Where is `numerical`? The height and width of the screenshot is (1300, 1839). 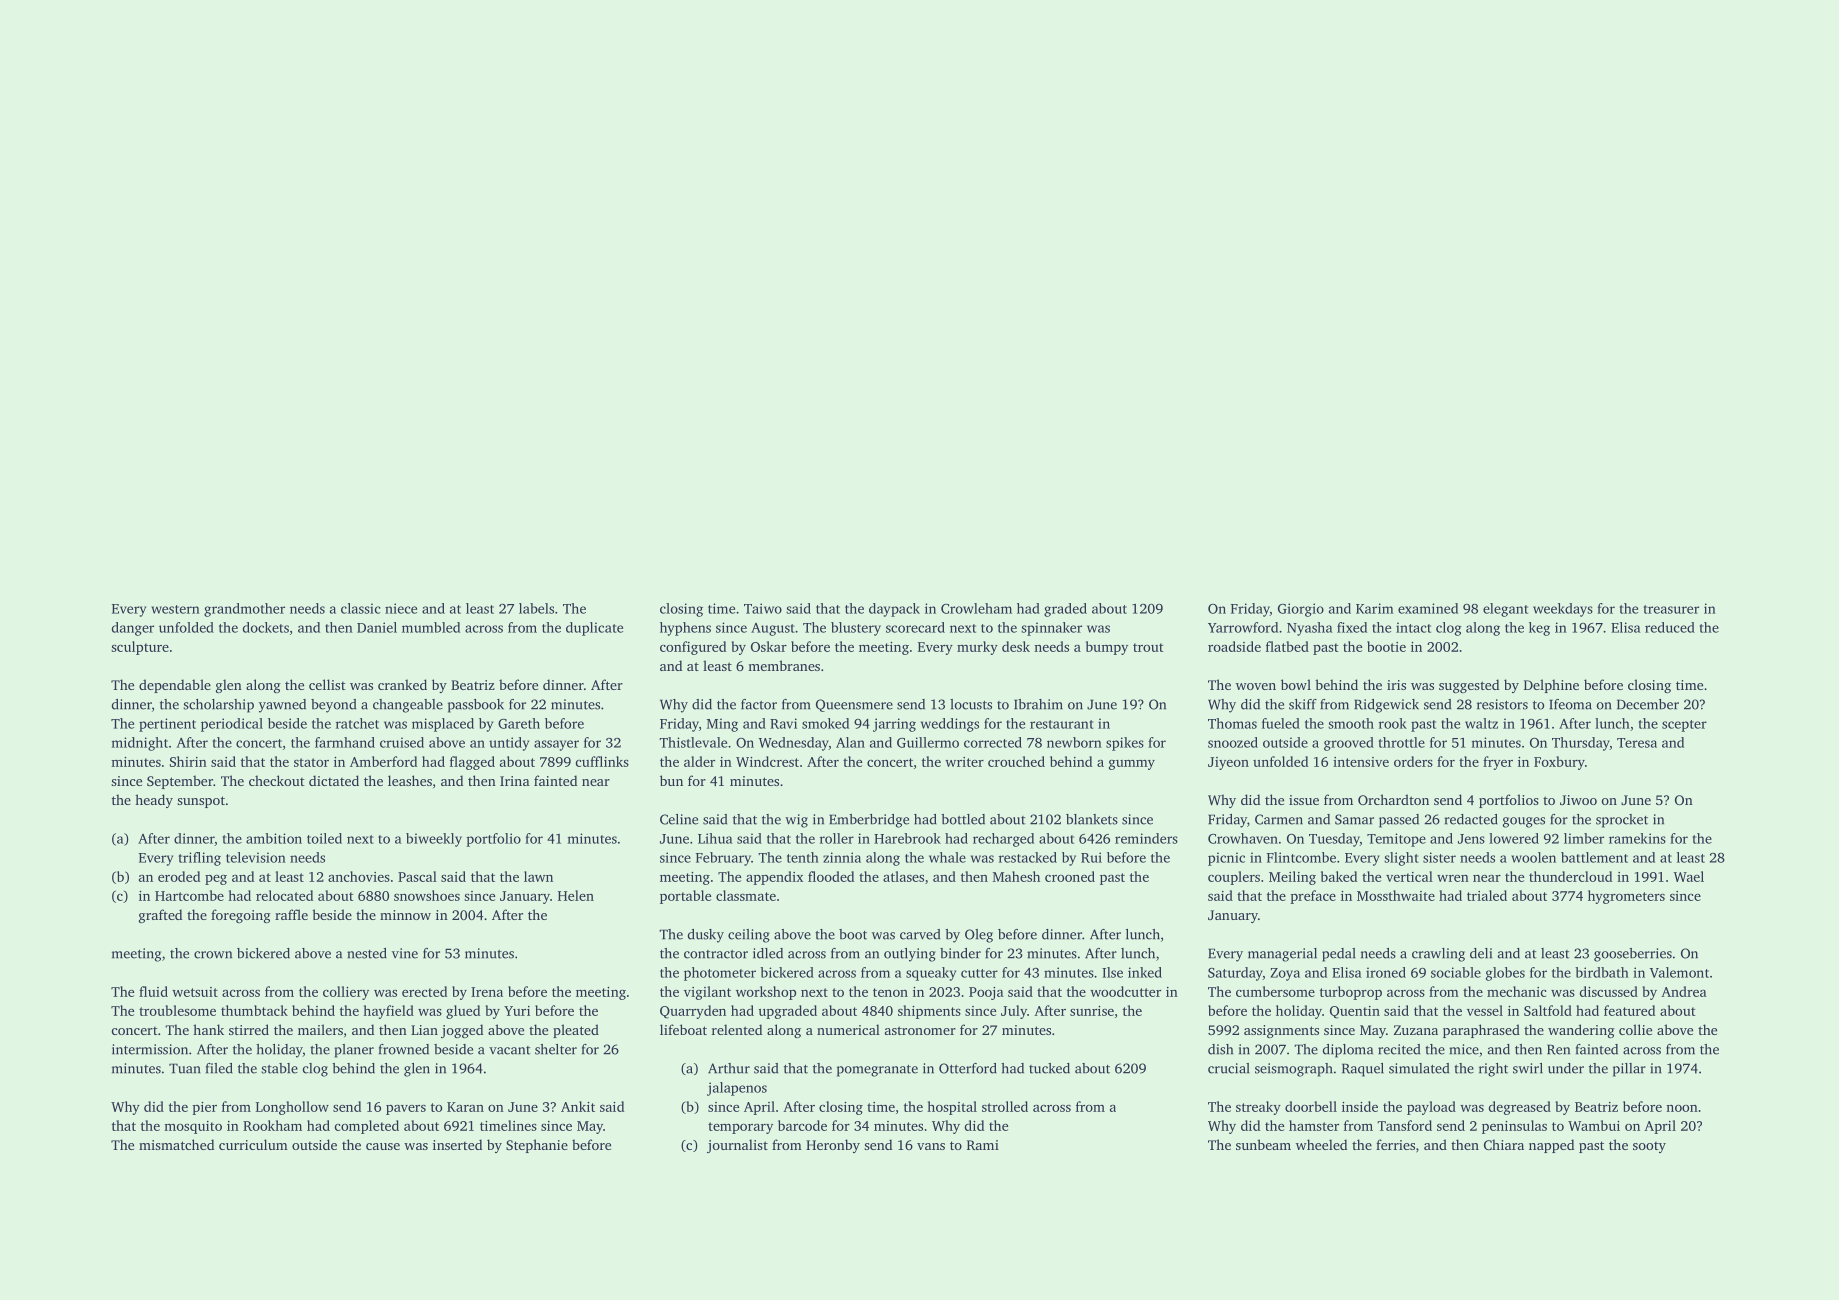
numerical is located at coordinates (848, 1029).
